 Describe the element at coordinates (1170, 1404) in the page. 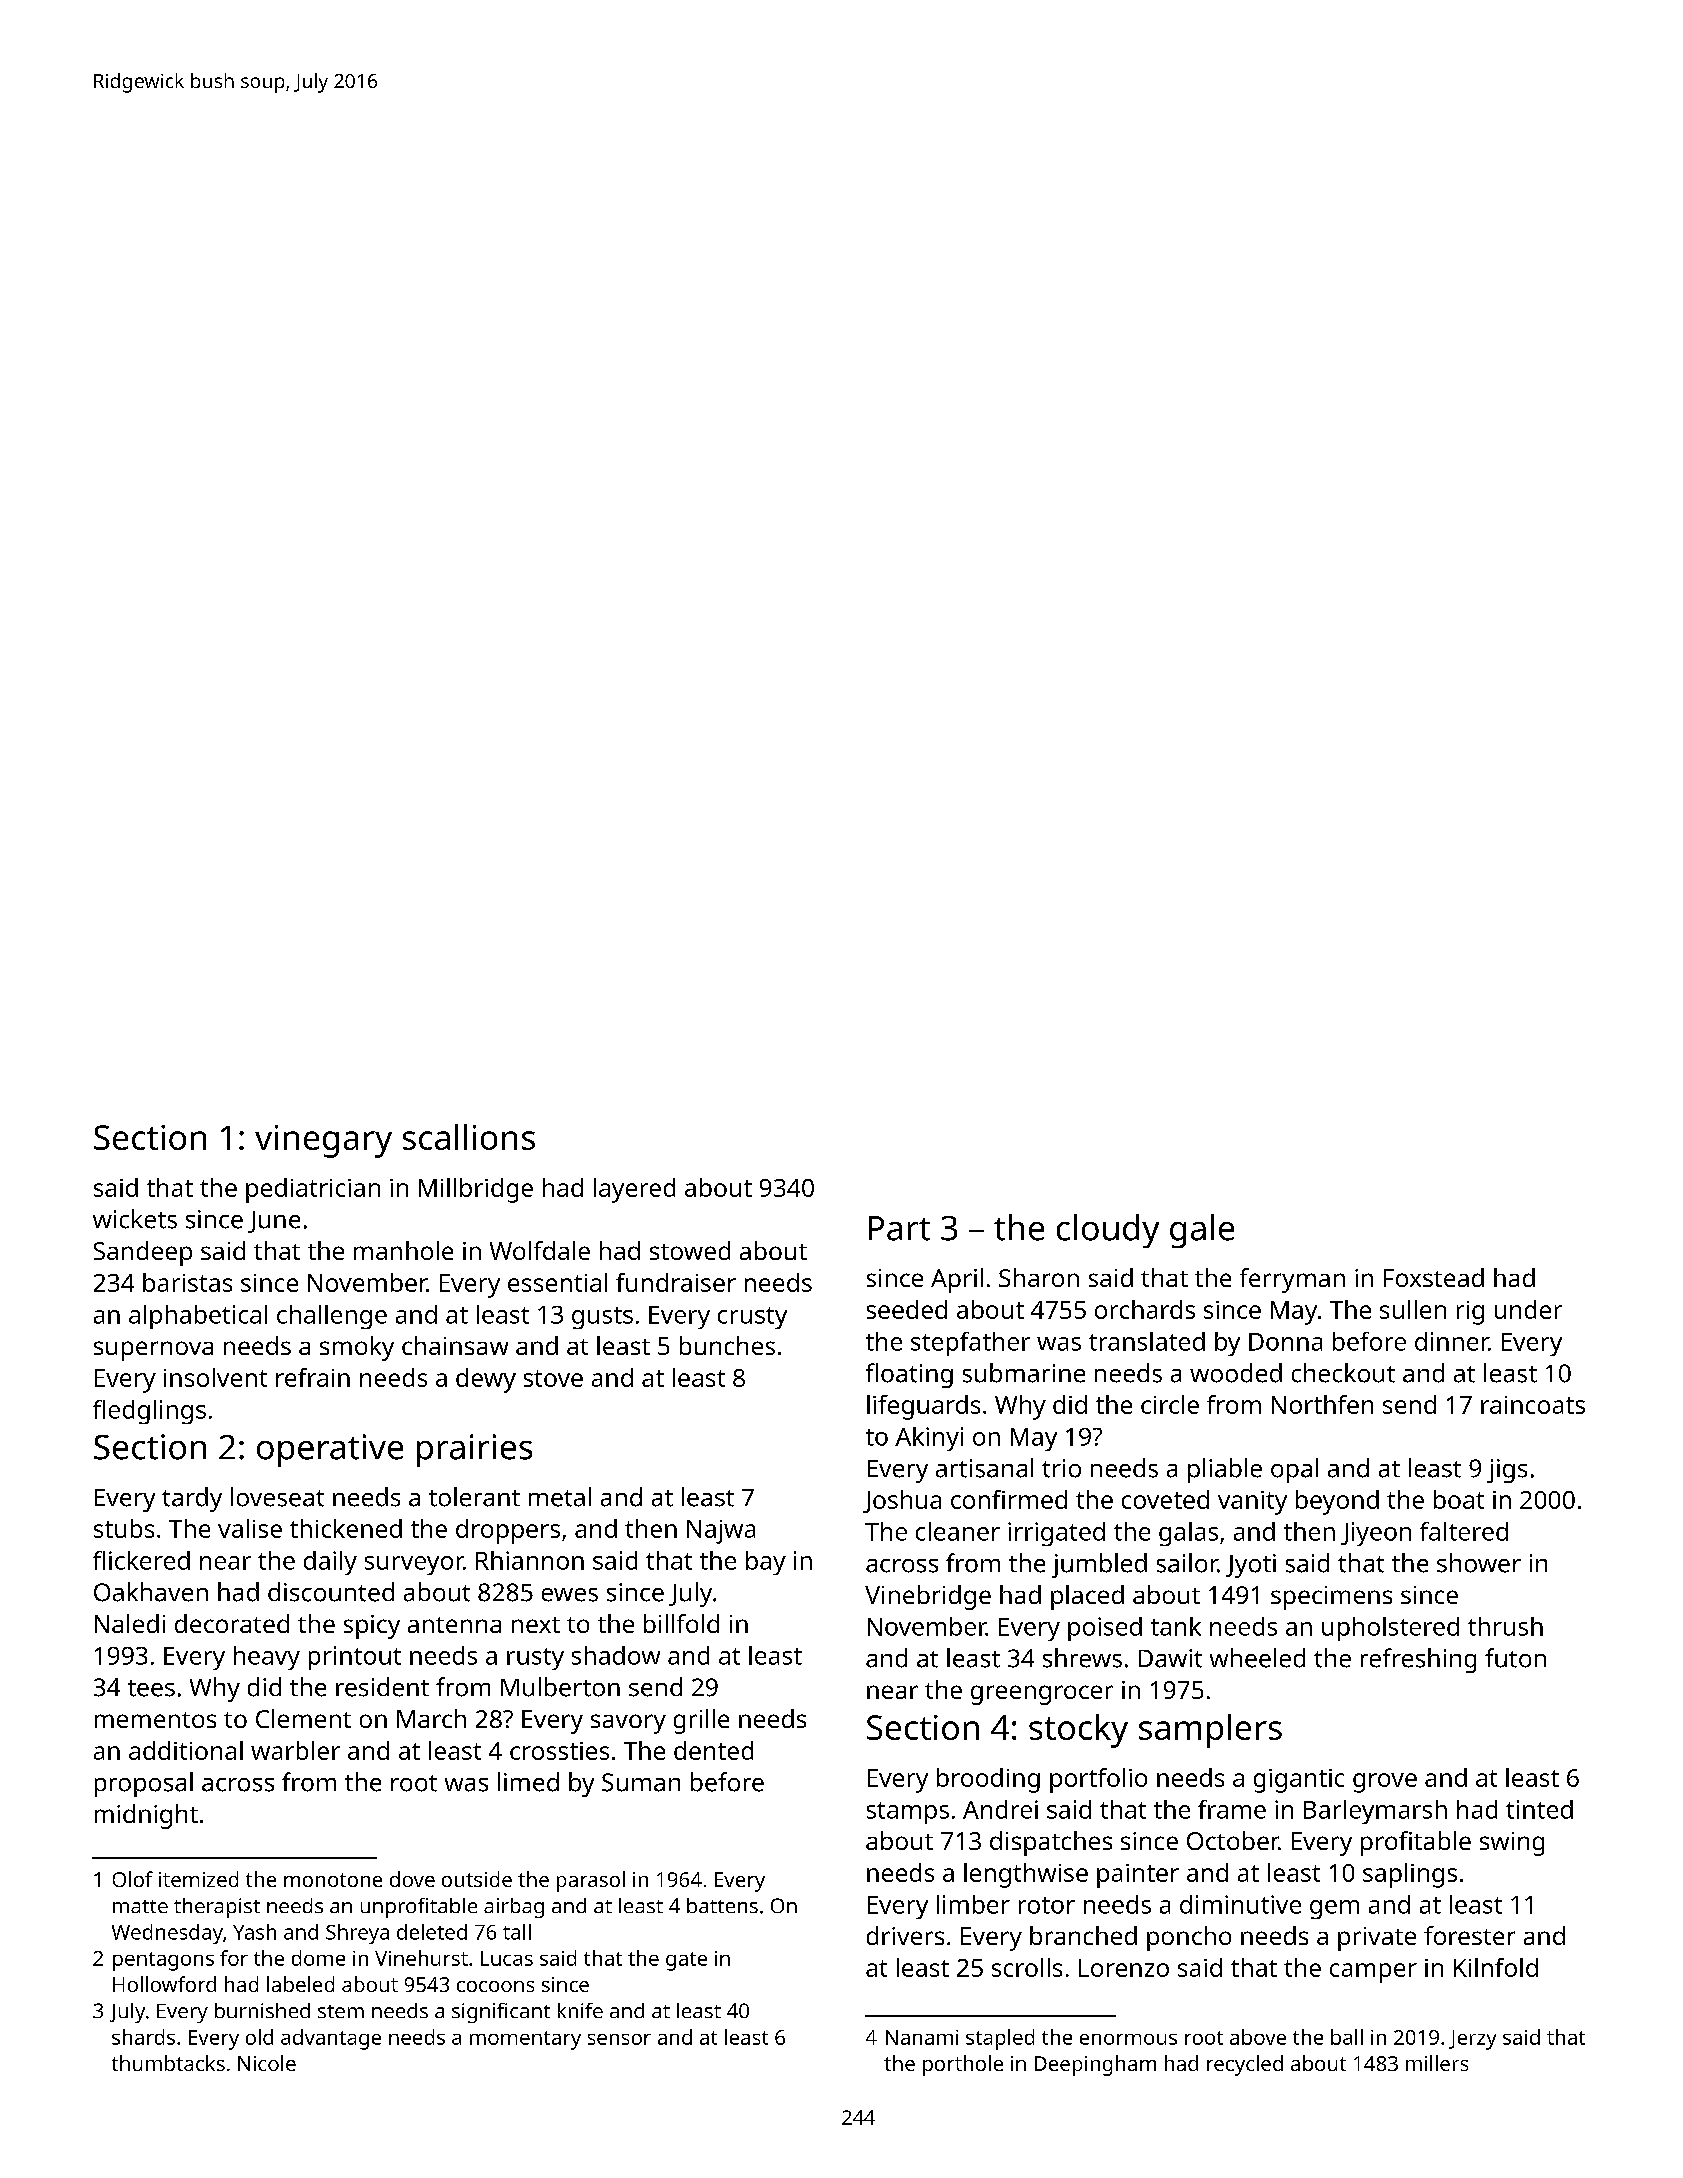

I see `circle` at that location.
